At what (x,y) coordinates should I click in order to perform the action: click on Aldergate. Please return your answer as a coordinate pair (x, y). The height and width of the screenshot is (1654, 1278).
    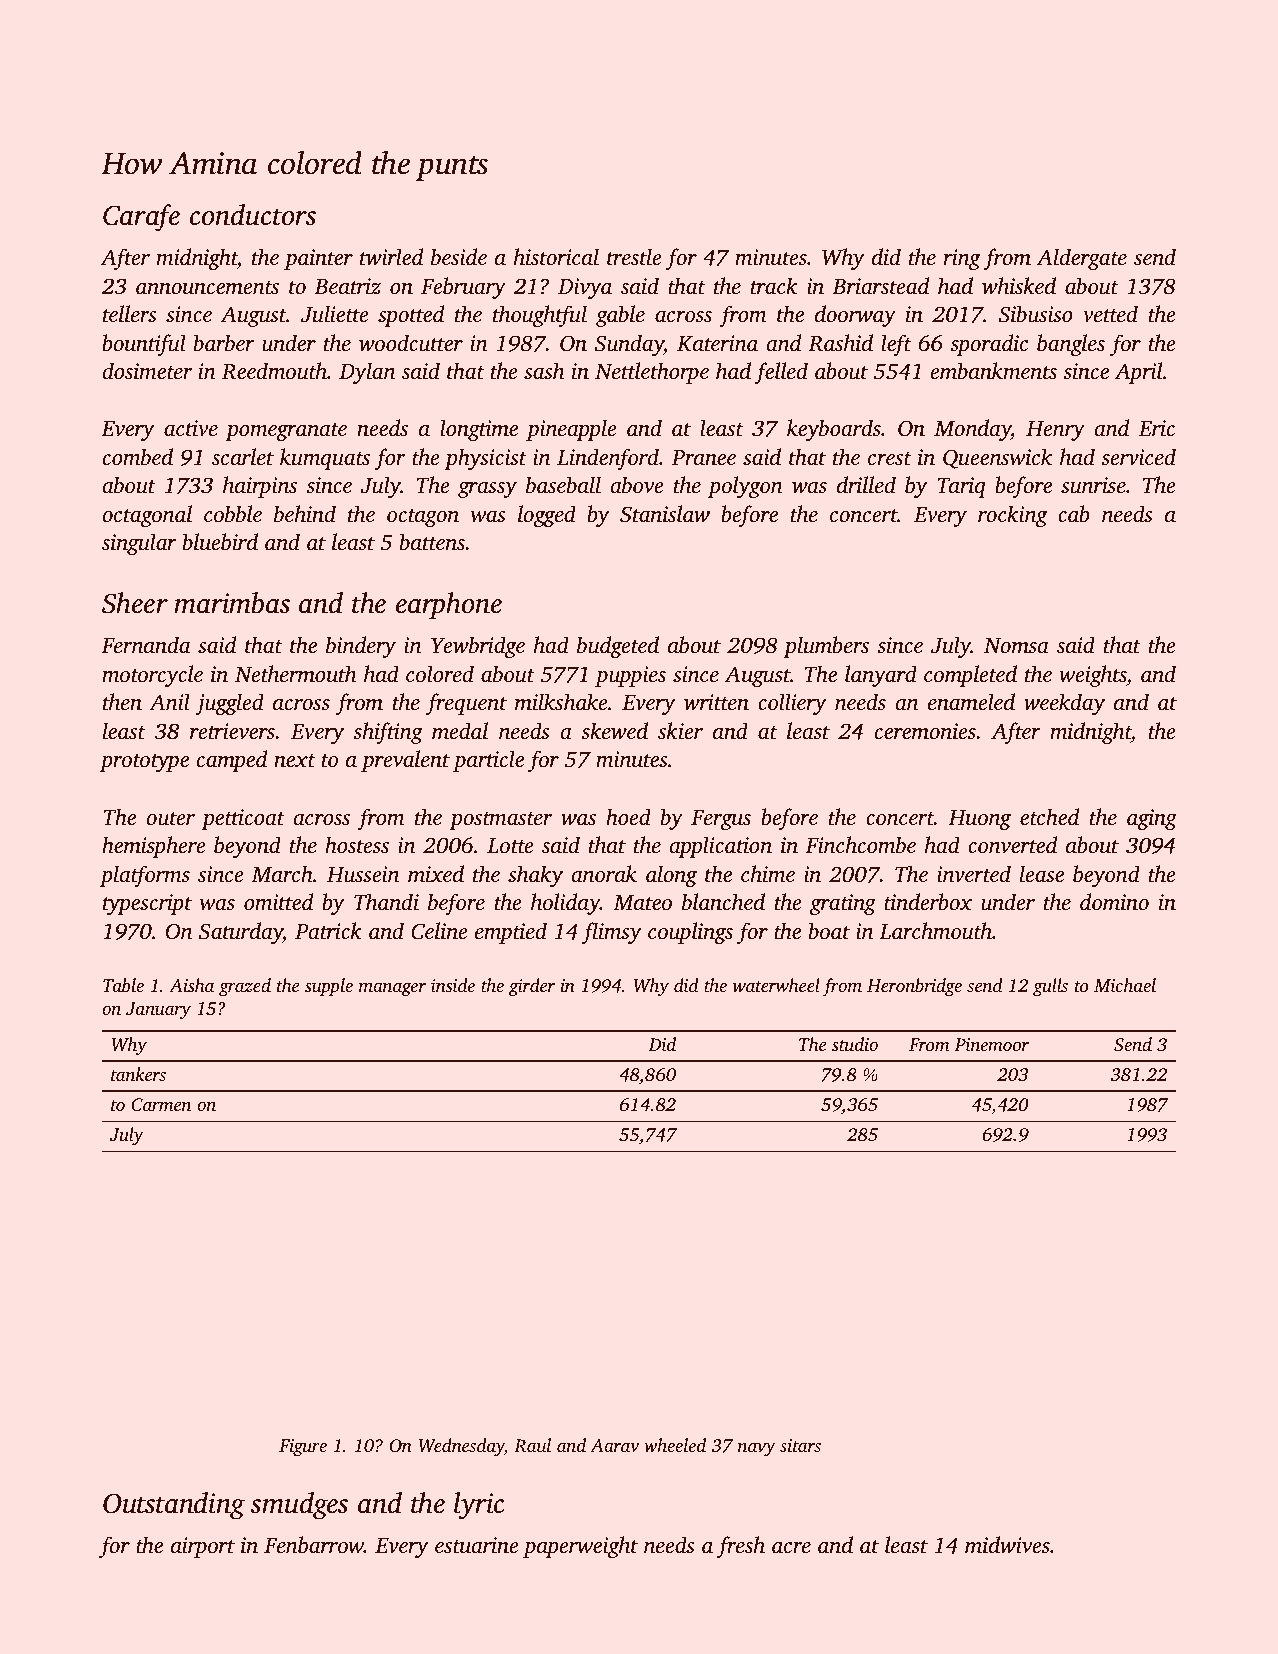
    Looking at the image, I should click on (1082, 259).
